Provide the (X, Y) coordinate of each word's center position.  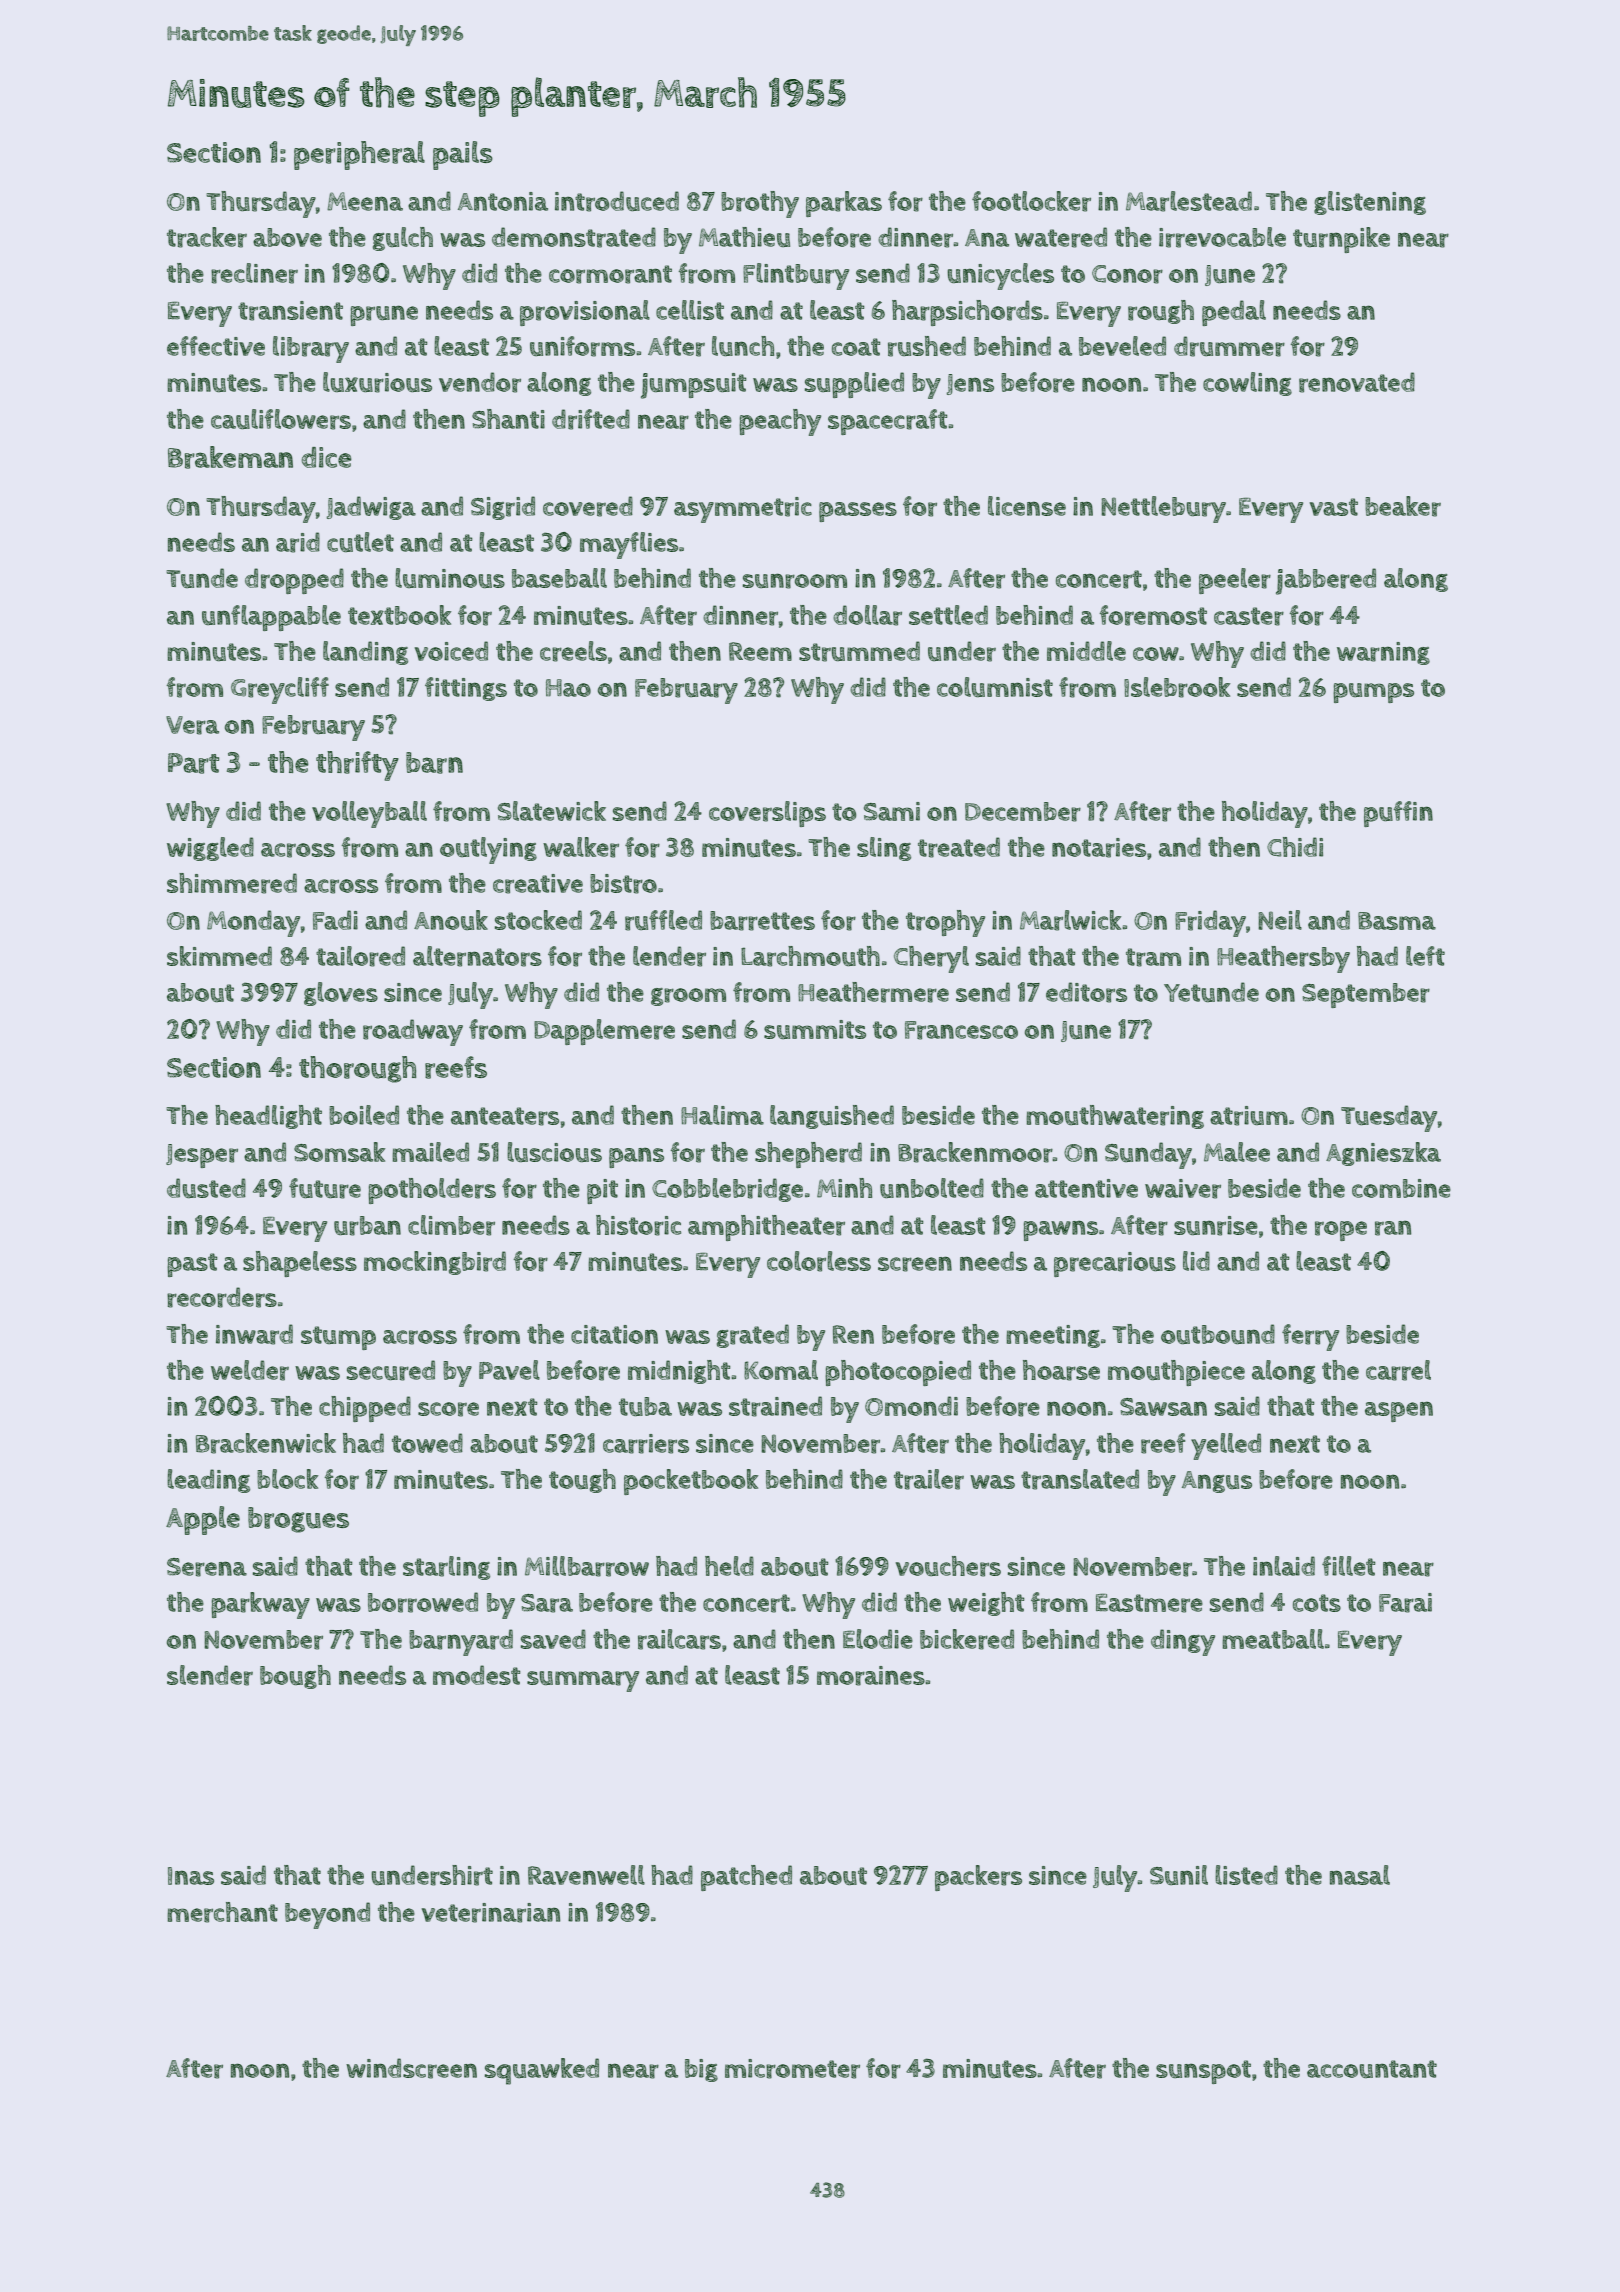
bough (295, 1677)
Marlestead (1189, 201)
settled (948, 615)
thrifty (357, 766)
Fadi (335, 920)
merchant (222, 1912)
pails (463, 155)
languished (832, 1117)
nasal (1360, 1875)
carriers (646, 1444)
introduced (617, 201)
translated (1080, 1479)
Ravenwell (586, 1875)
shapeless (300, 1264)
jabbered (1326, 581)
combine (1401, 1188)
